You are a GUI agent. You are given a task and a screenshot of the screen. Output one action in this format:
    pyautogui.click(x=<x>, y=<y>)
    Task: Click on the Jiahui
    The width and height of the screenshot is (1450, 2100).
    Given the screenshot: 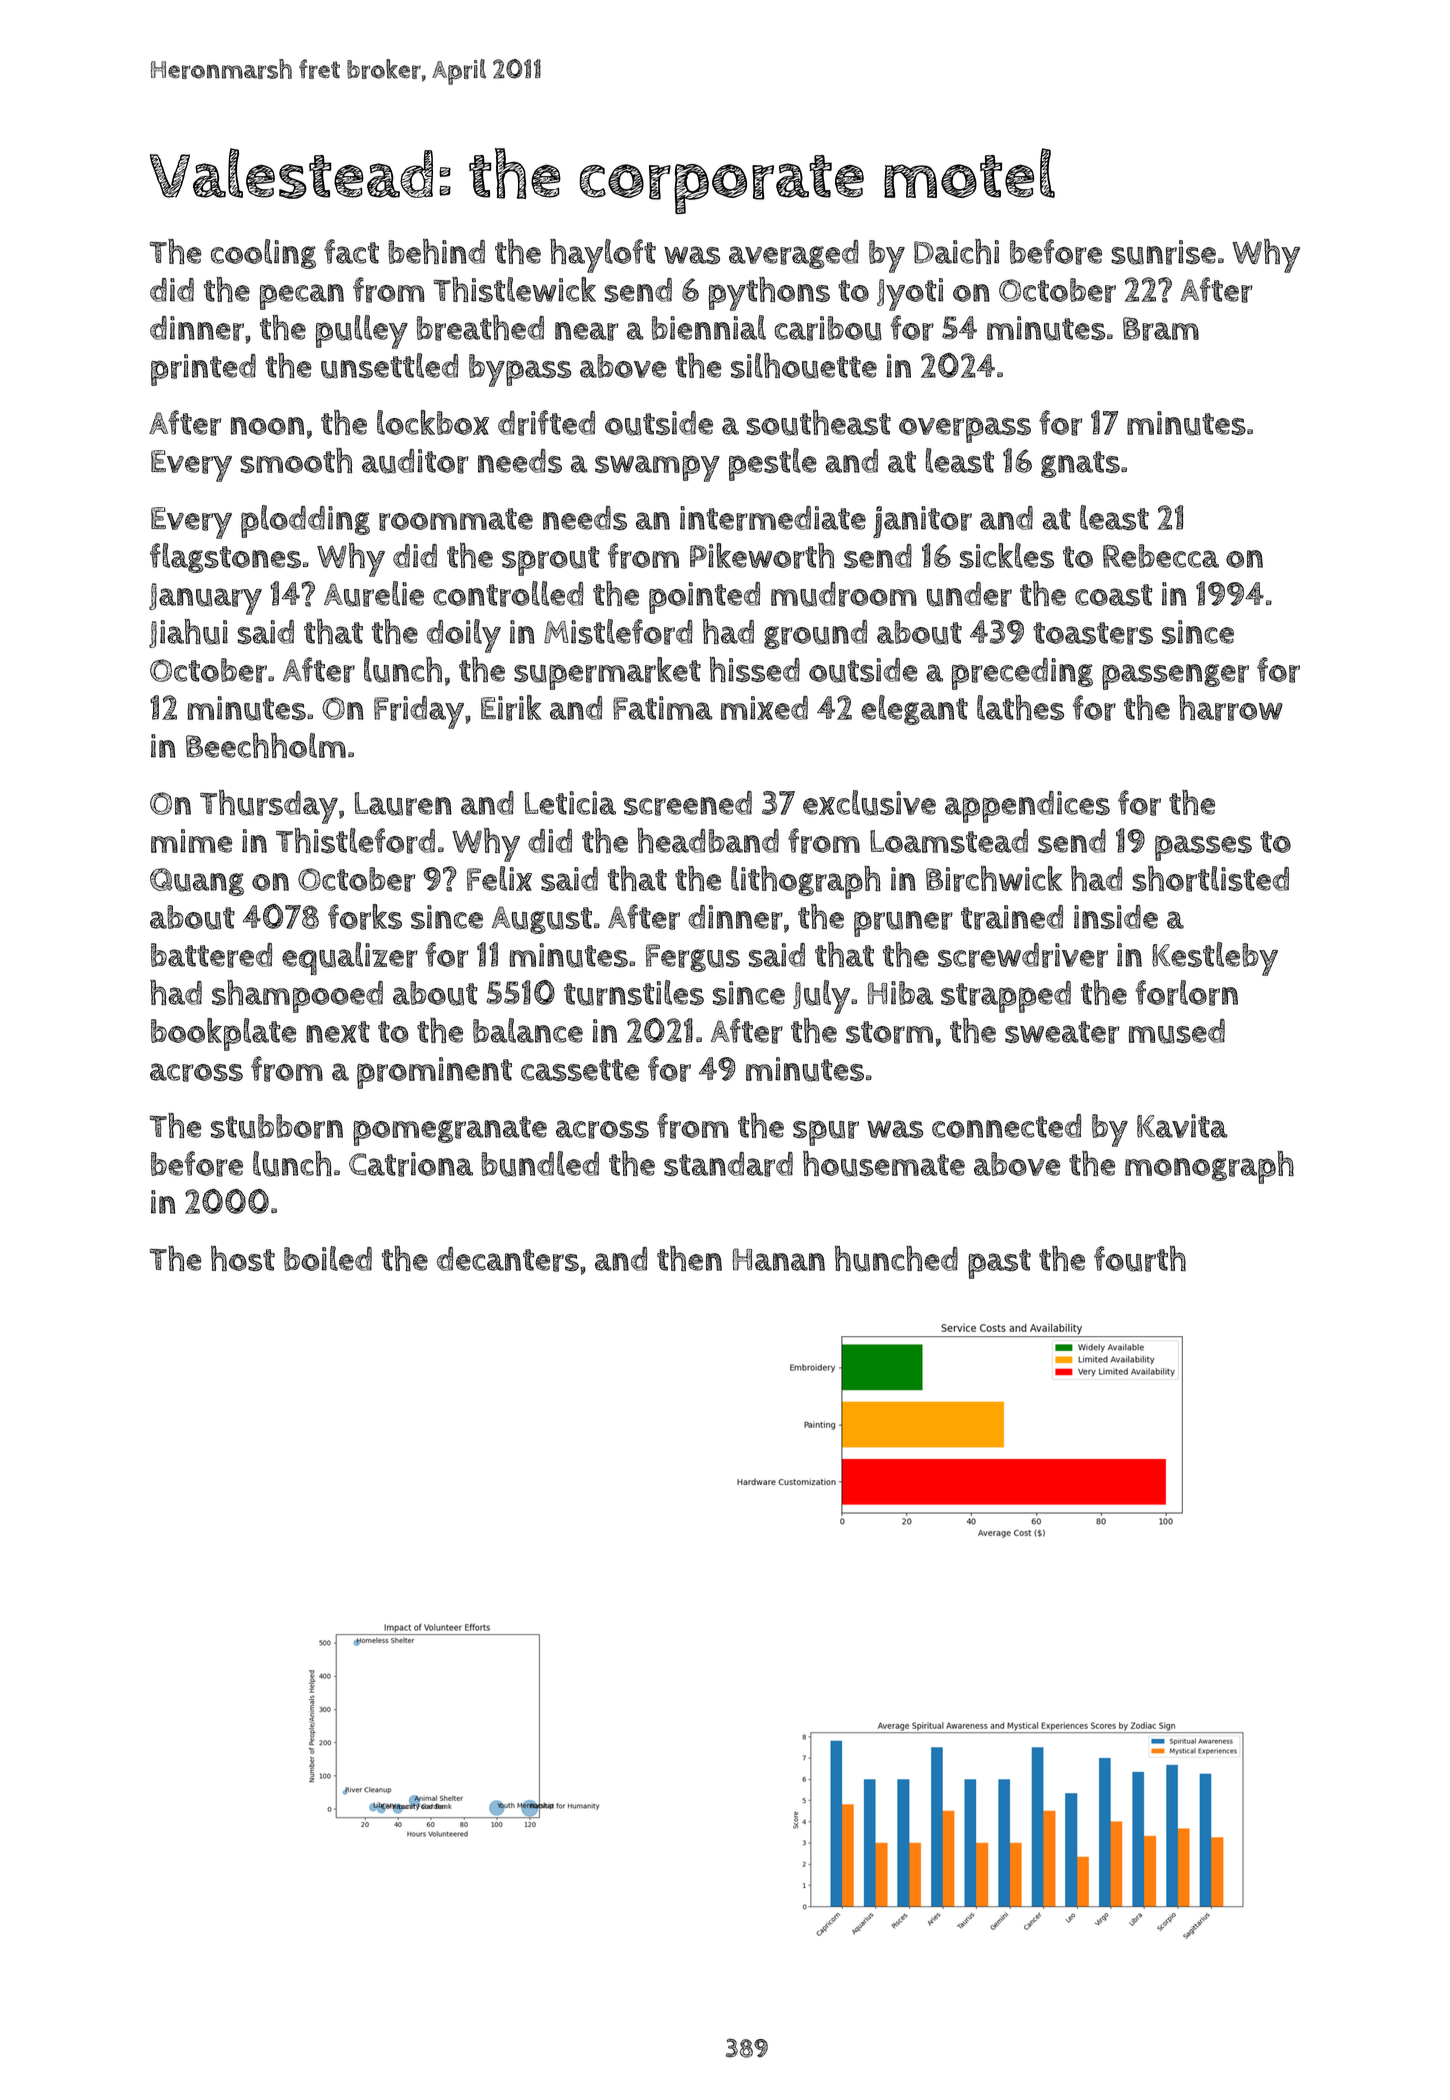 What is the action you would take?
    pyautogui.click(x=188, y=633)
